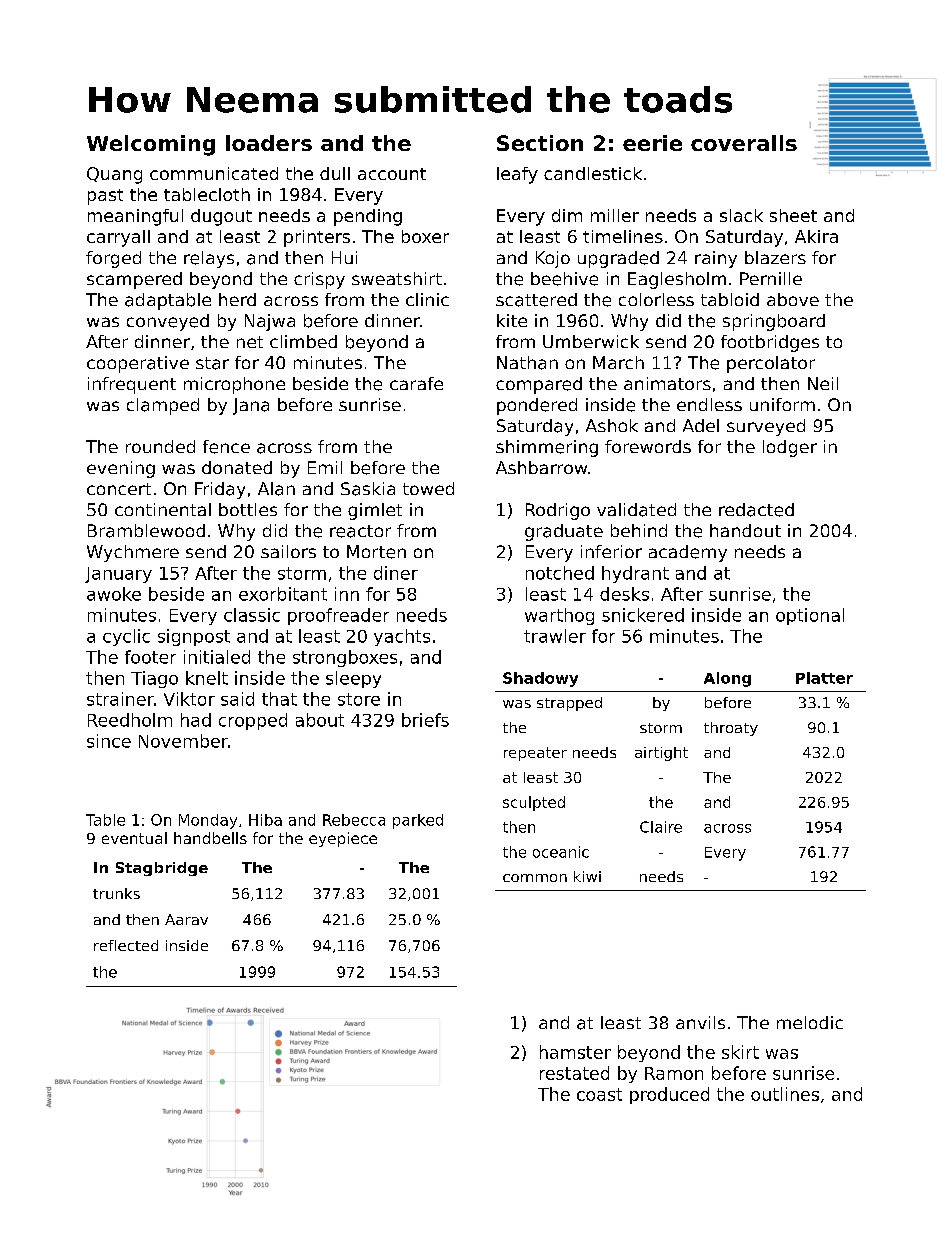 Image resolution: width=952 pixels, height=1233 pixels. I want to click on Eaglesholm, so click(677, 280).
